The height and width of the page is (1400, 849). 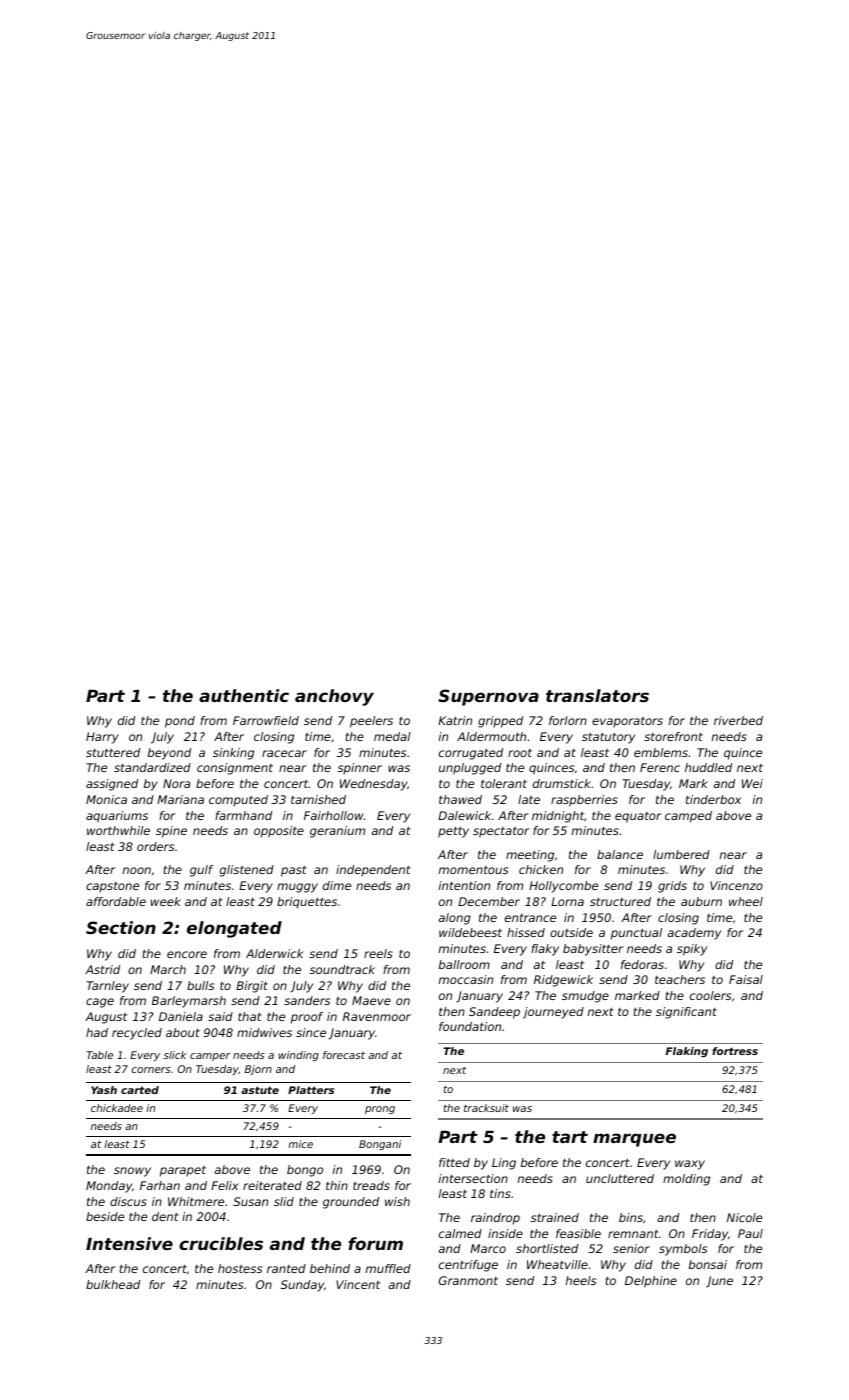 What do you see at coordinates (735, 1051) in the page?
I see `fortress` at bounding box center [735, 1051].
